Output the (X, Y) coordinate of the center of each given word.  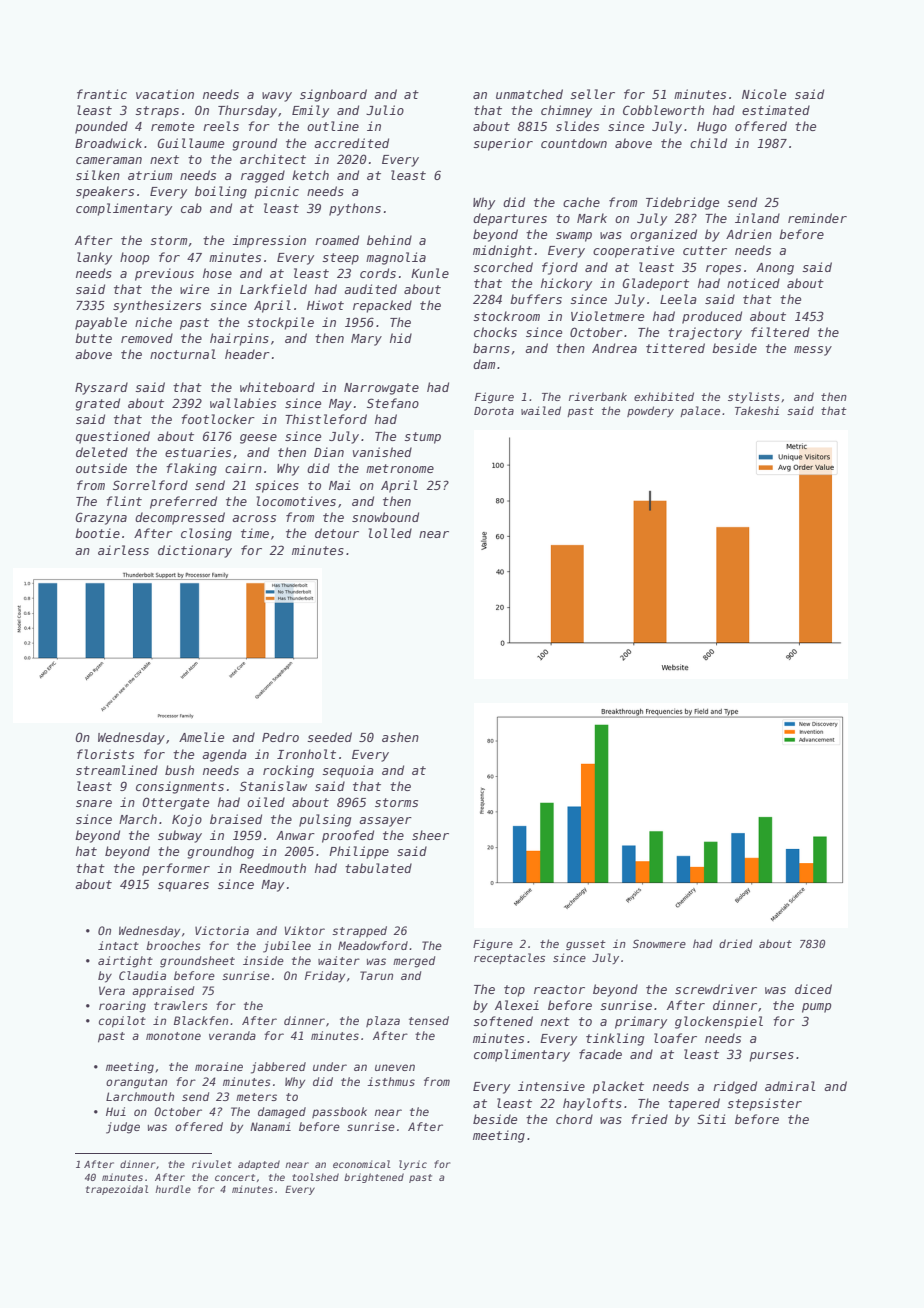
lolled (390, 533)
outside (101, 468)
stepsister (764, 1104)
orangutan (136, 1083)
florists (105, 754)
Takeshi (757, 410)
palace (700, 411)
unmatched (529, 94)
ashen (400, 737)
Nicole (764, 94)
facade (600, 1054)
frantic (102, 94)
